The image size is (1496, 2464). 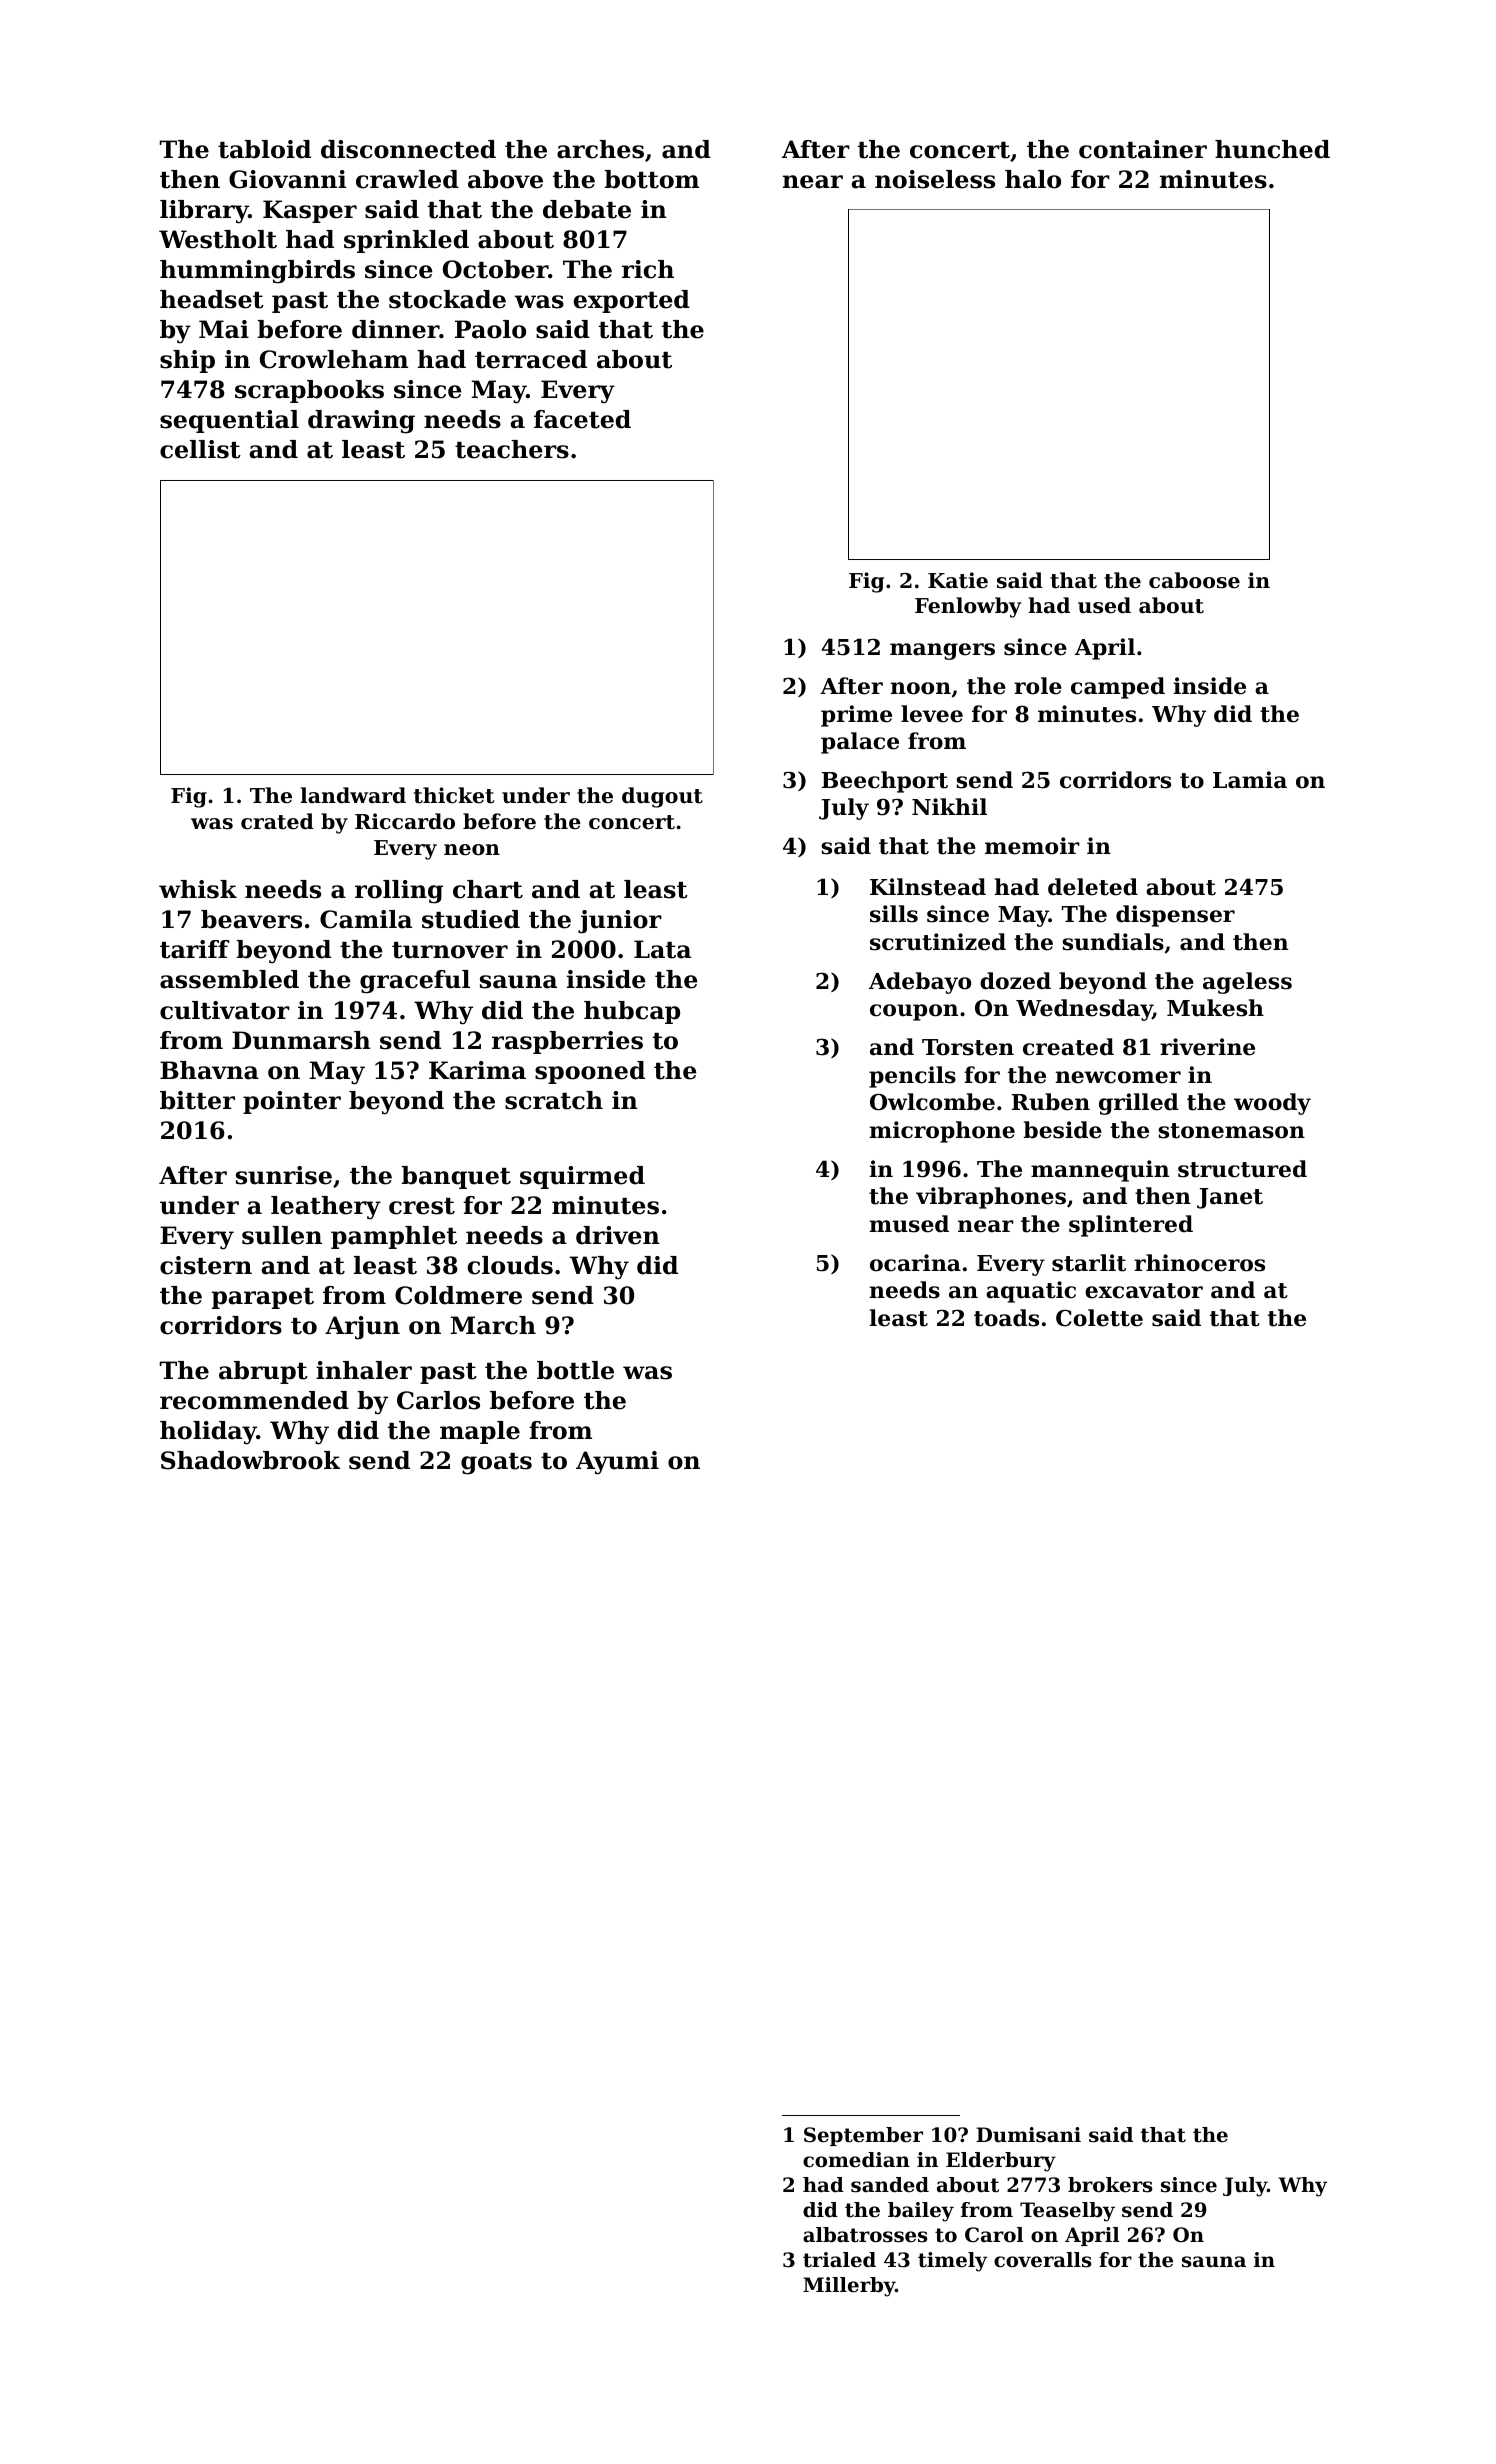 What do you see at coordinates (1199, 1263) in the screenshot?
I see `rhinoceros` at bounding box center [1199, 1263].
